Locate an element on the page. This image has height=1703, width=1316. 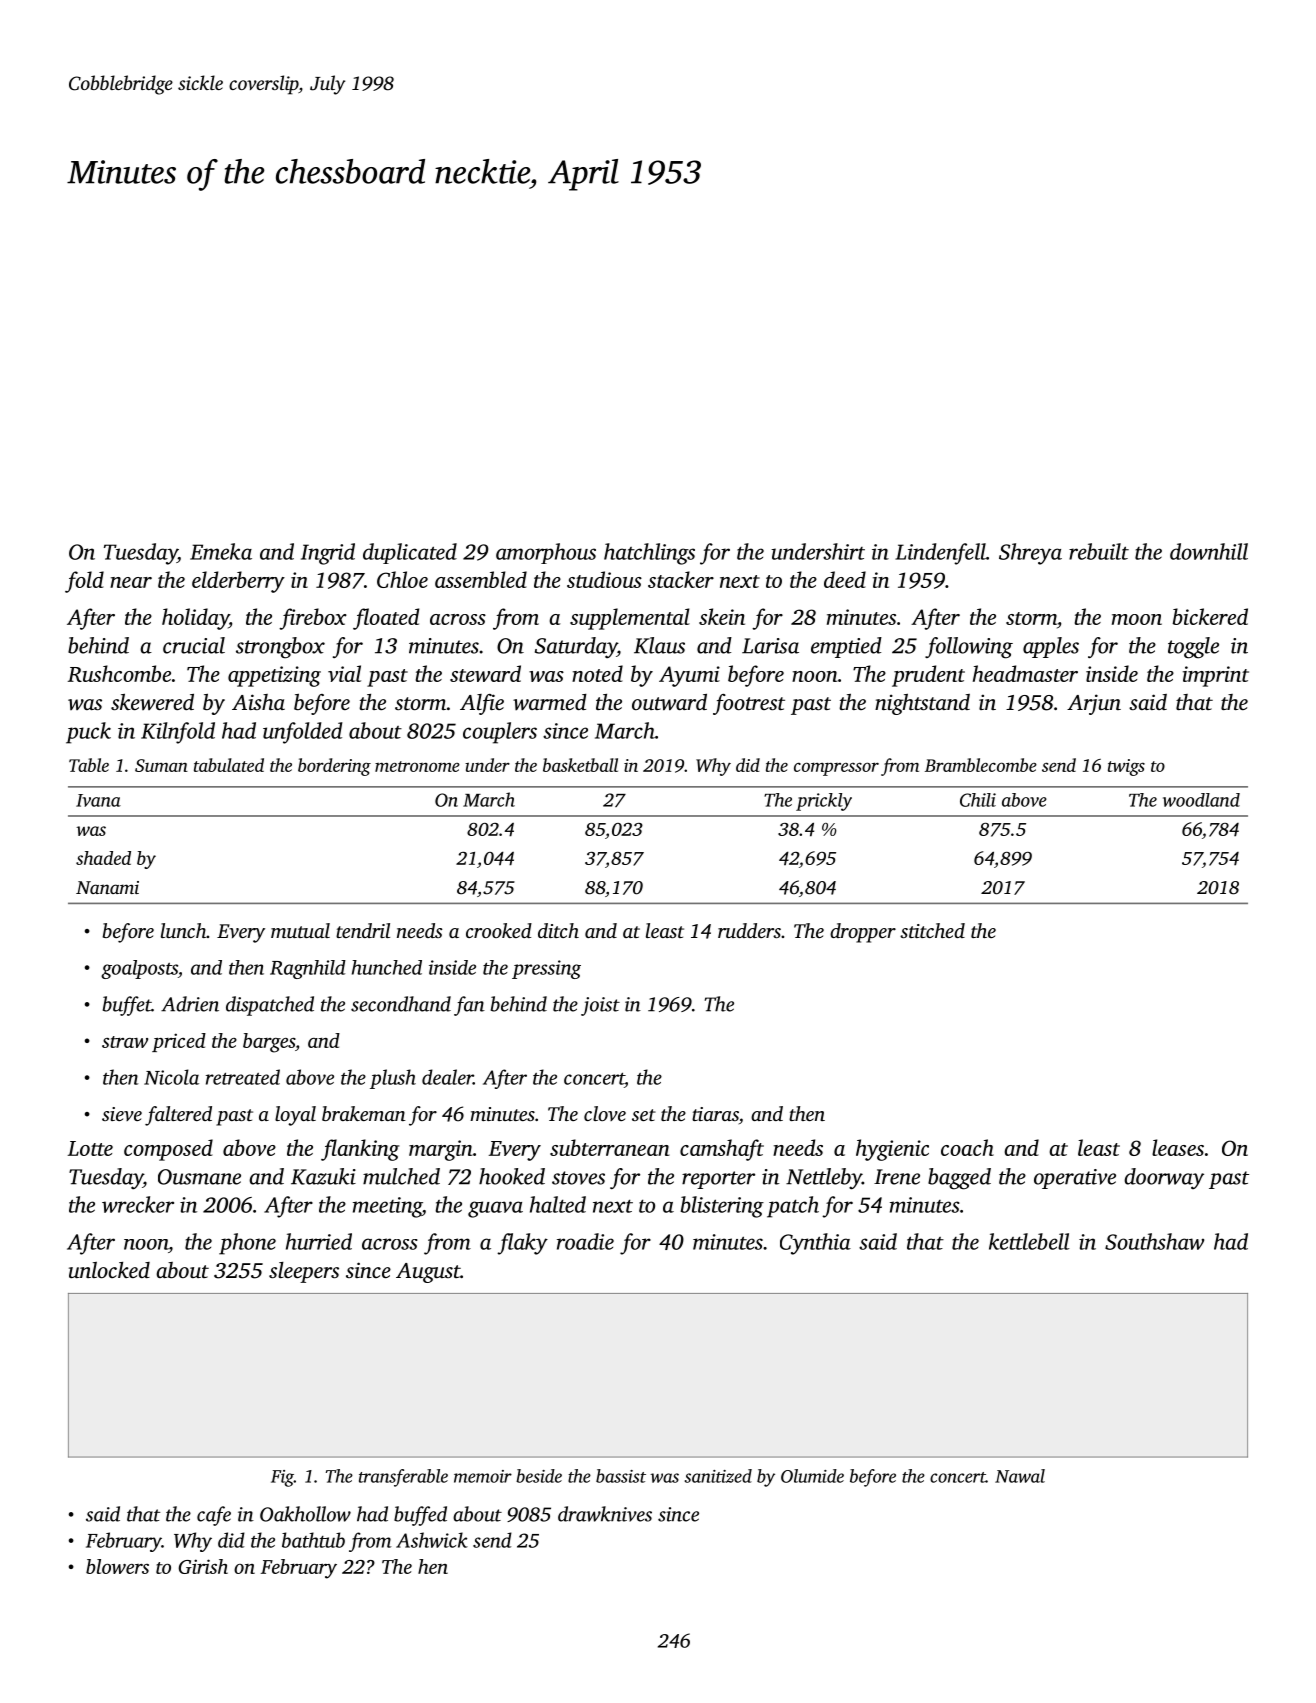
downhill is located at coordinates (1209, 551).
